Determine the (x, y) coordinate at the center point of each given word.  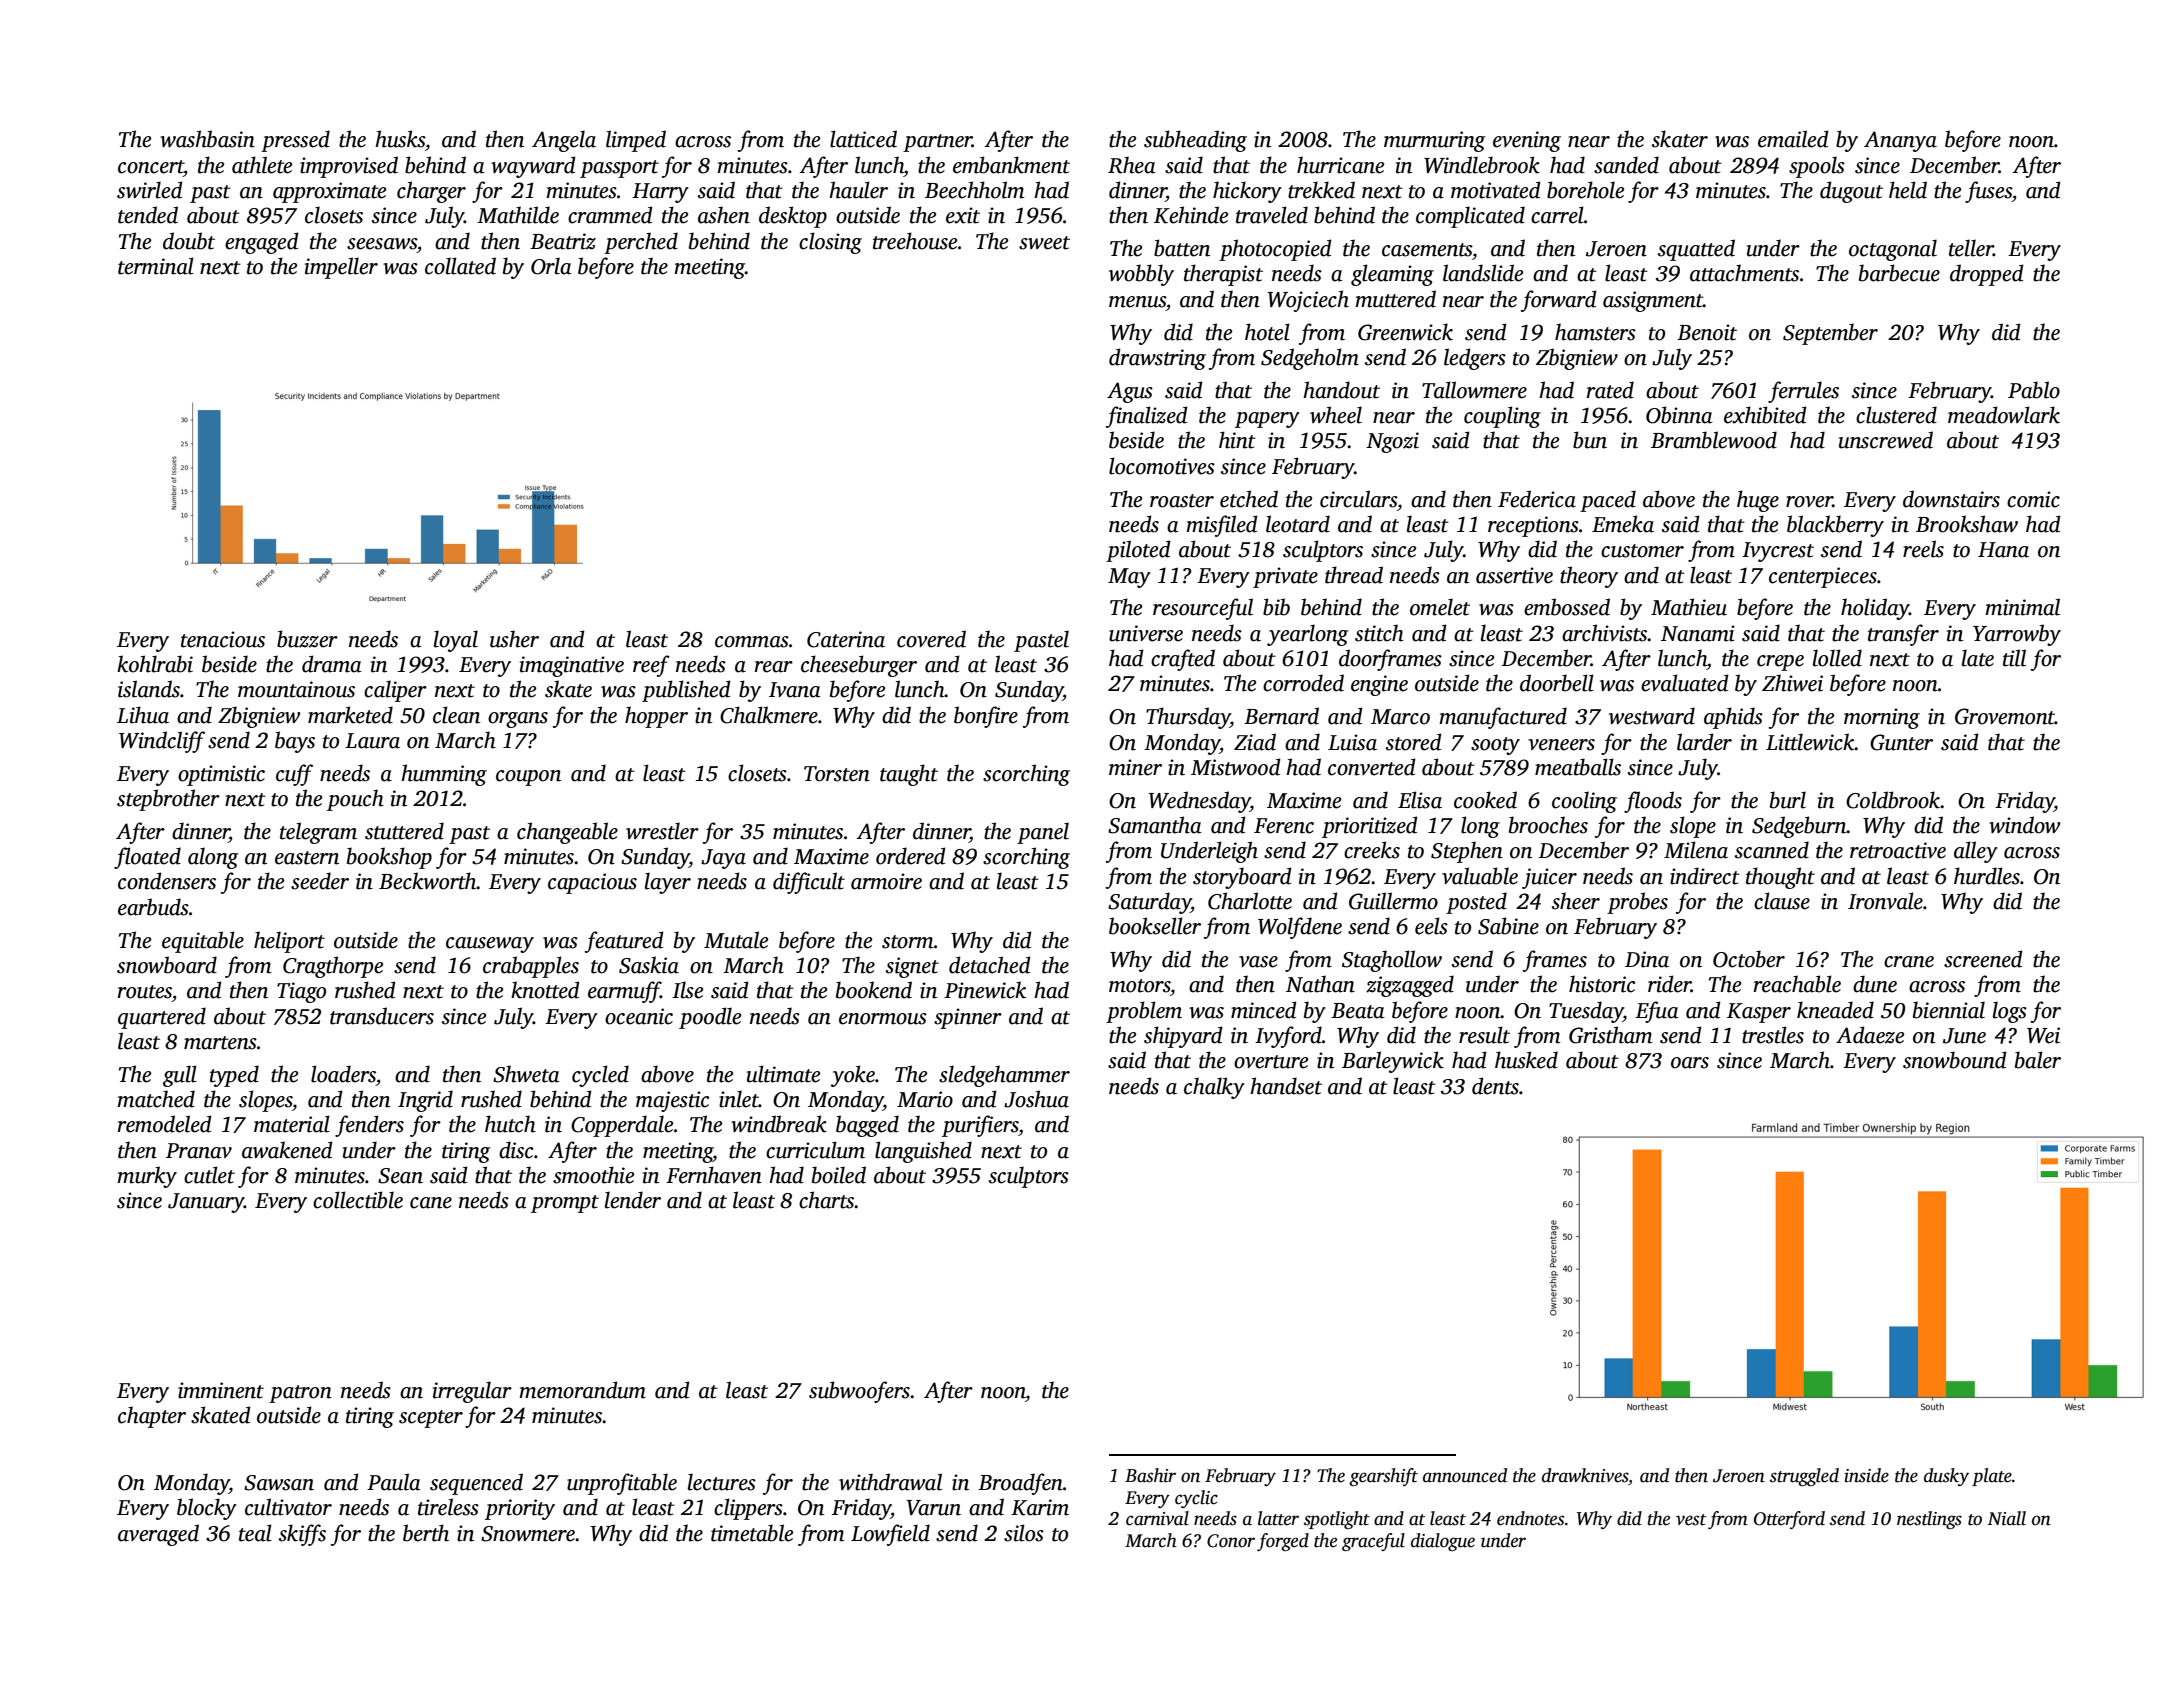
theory (1589, 577)
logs (2010, 1012)
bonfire (986, 717)
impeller (341, 268)
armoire (886, 881)
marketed (350, 715)
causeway (490, 945)
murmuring (1434, 141)
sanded (1626, 165)
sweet (1044, 243)
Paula (394, 1482)
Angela (564, 141)
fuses (1988, 192)
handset (1286, 1086)
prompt (565, 1204)
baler (2038, 1060)
